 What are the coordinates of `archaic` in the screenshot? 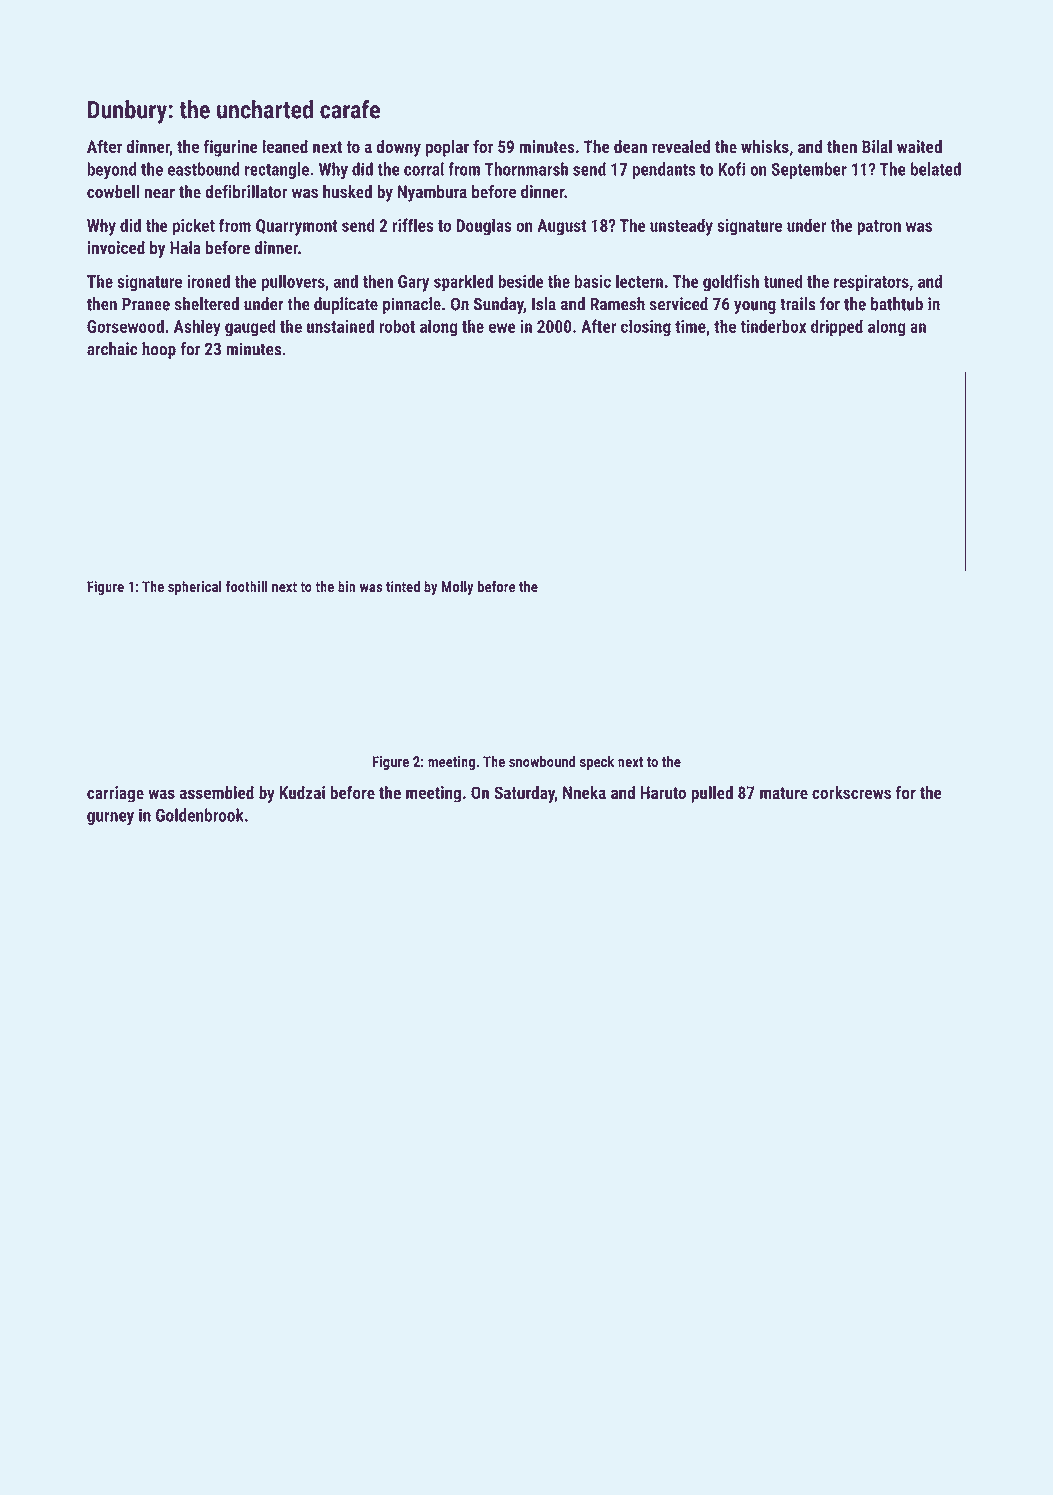 It's located at (112, 349).
